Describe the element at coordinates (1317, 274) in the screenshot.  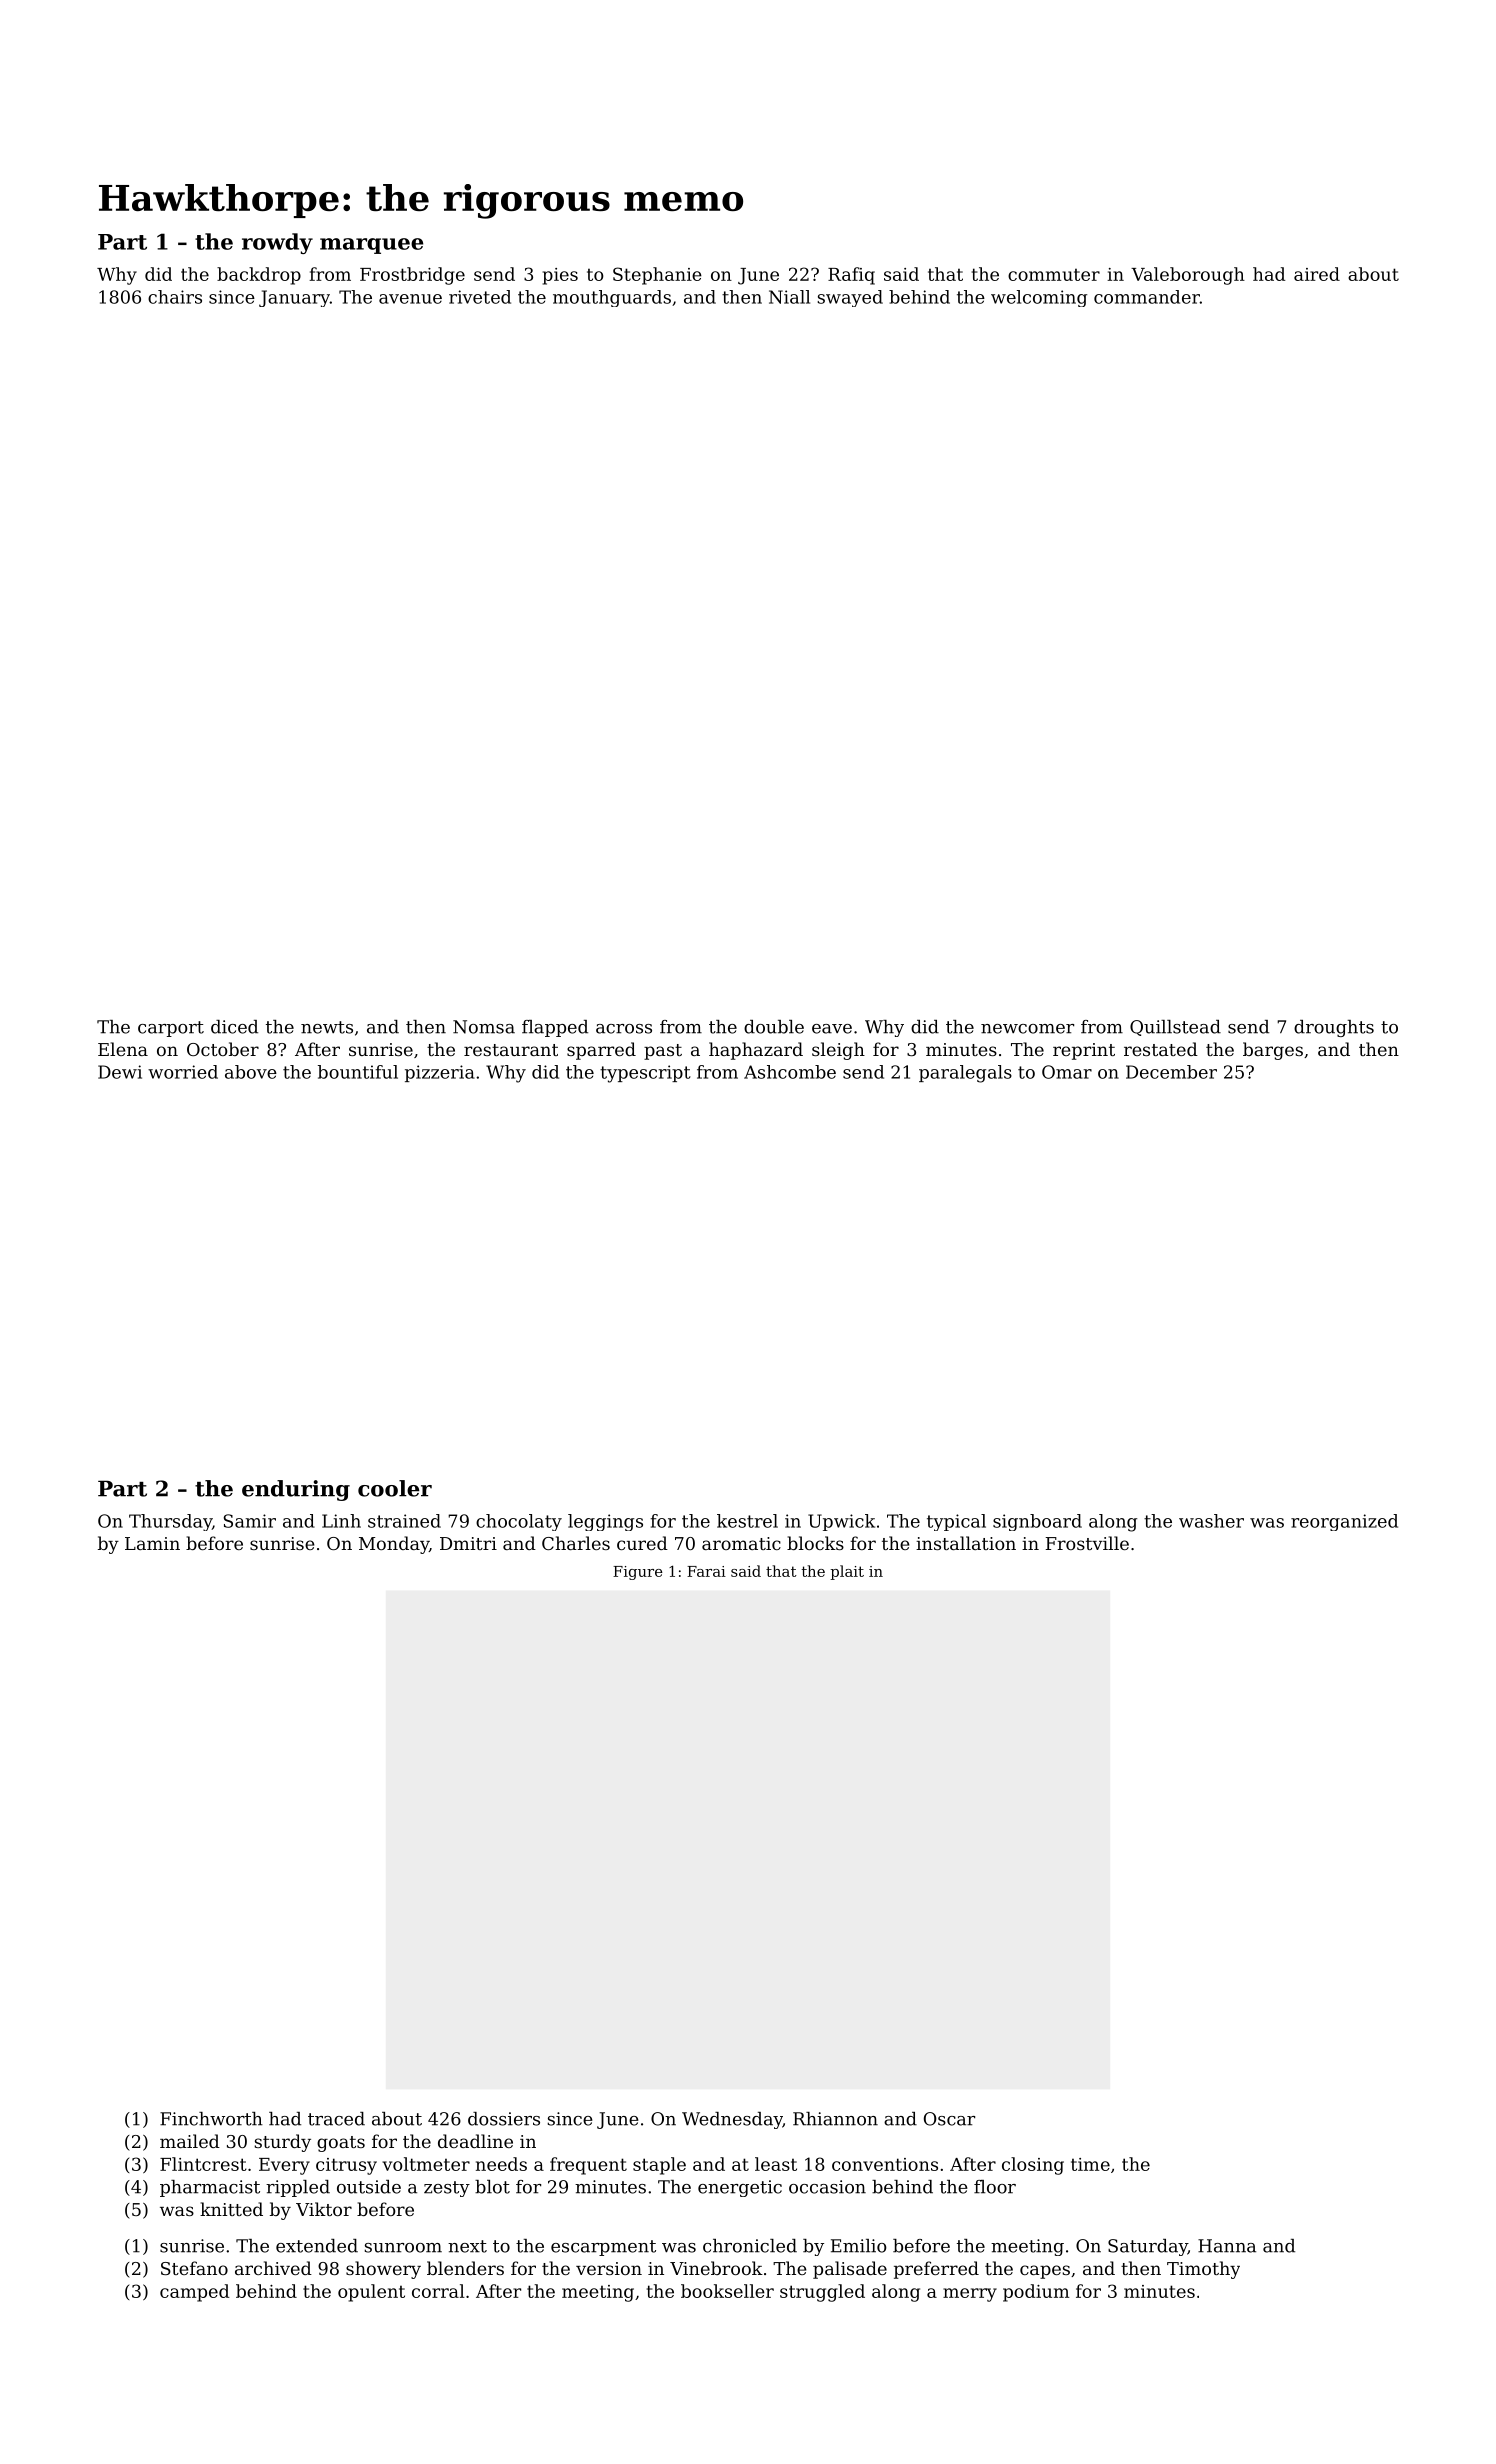
I see `aired` at that location.
